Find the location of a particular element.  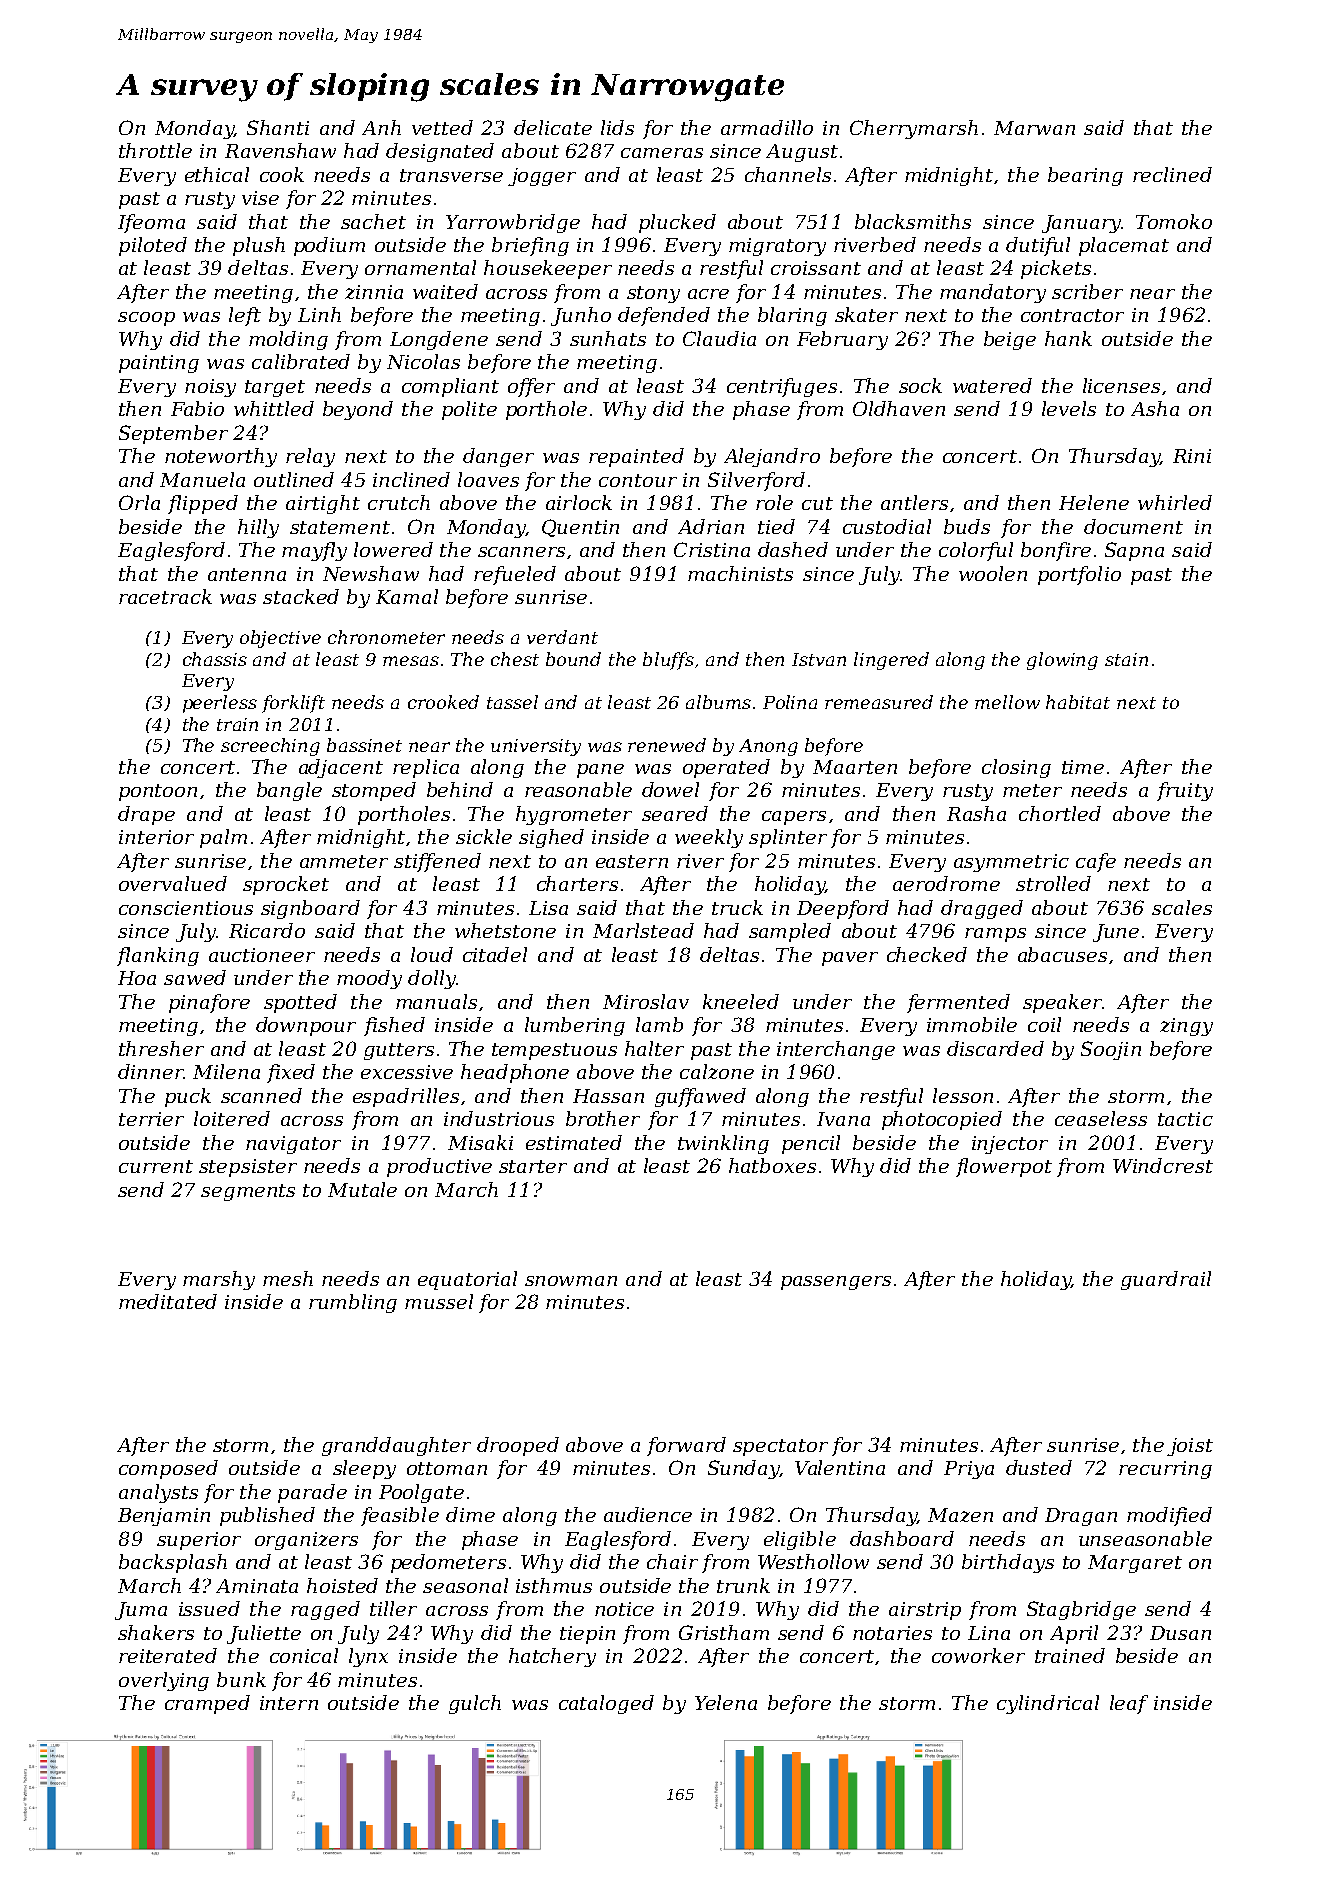

intern is located at coordinates (289, 1703).
